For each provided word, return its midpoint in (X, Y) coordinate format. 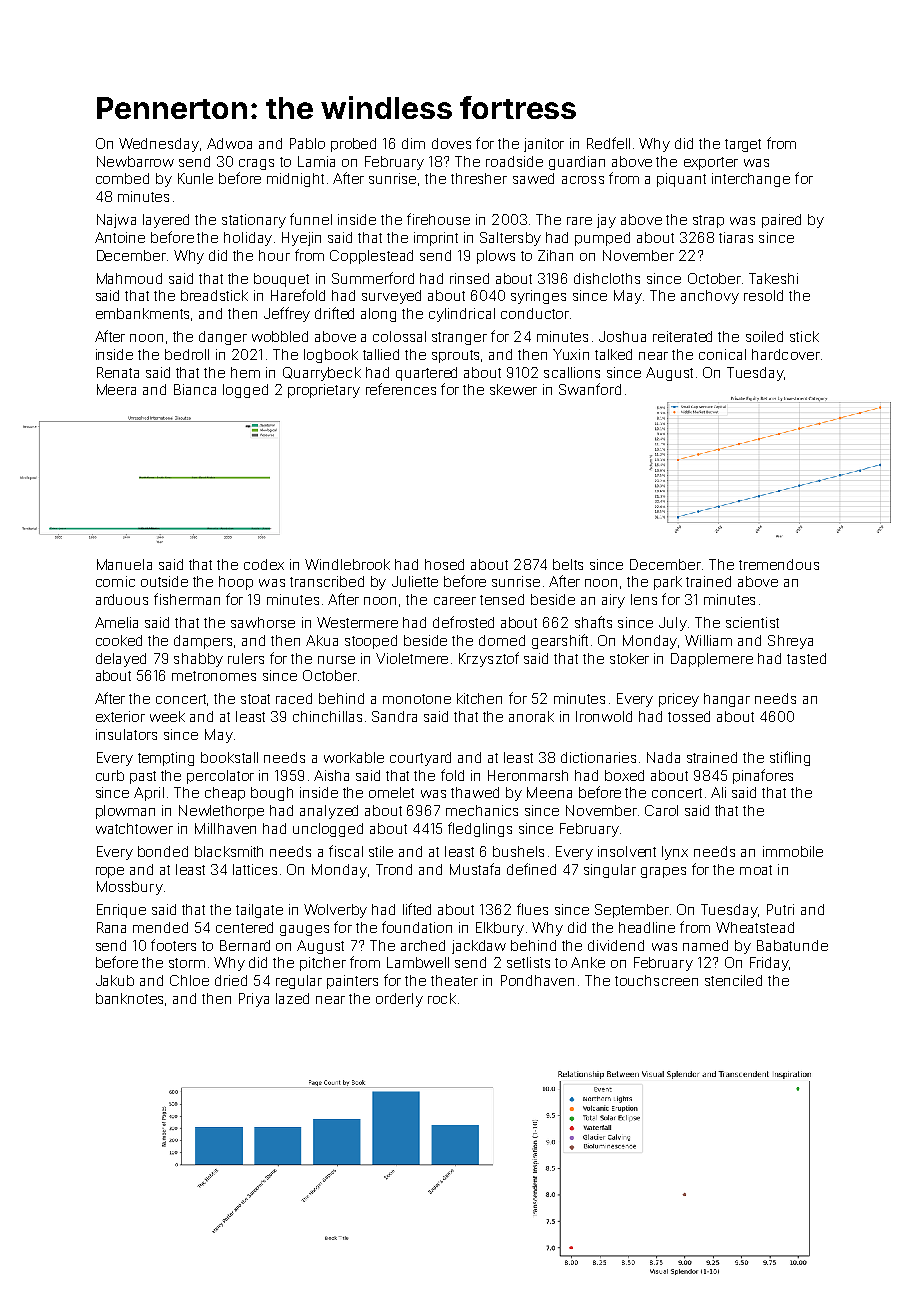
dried (231, 980)
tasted (806, 658)
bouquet (281, 280)
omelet (391, 792)
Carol (661, 810)
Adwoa (229, 143)
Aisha (331, 775)
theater (454, 980)
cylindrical (462, 315)
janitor (544, 145)
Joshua (622, 336)
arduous (122, 599)
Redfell (608, 143)
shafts (593, 622)
